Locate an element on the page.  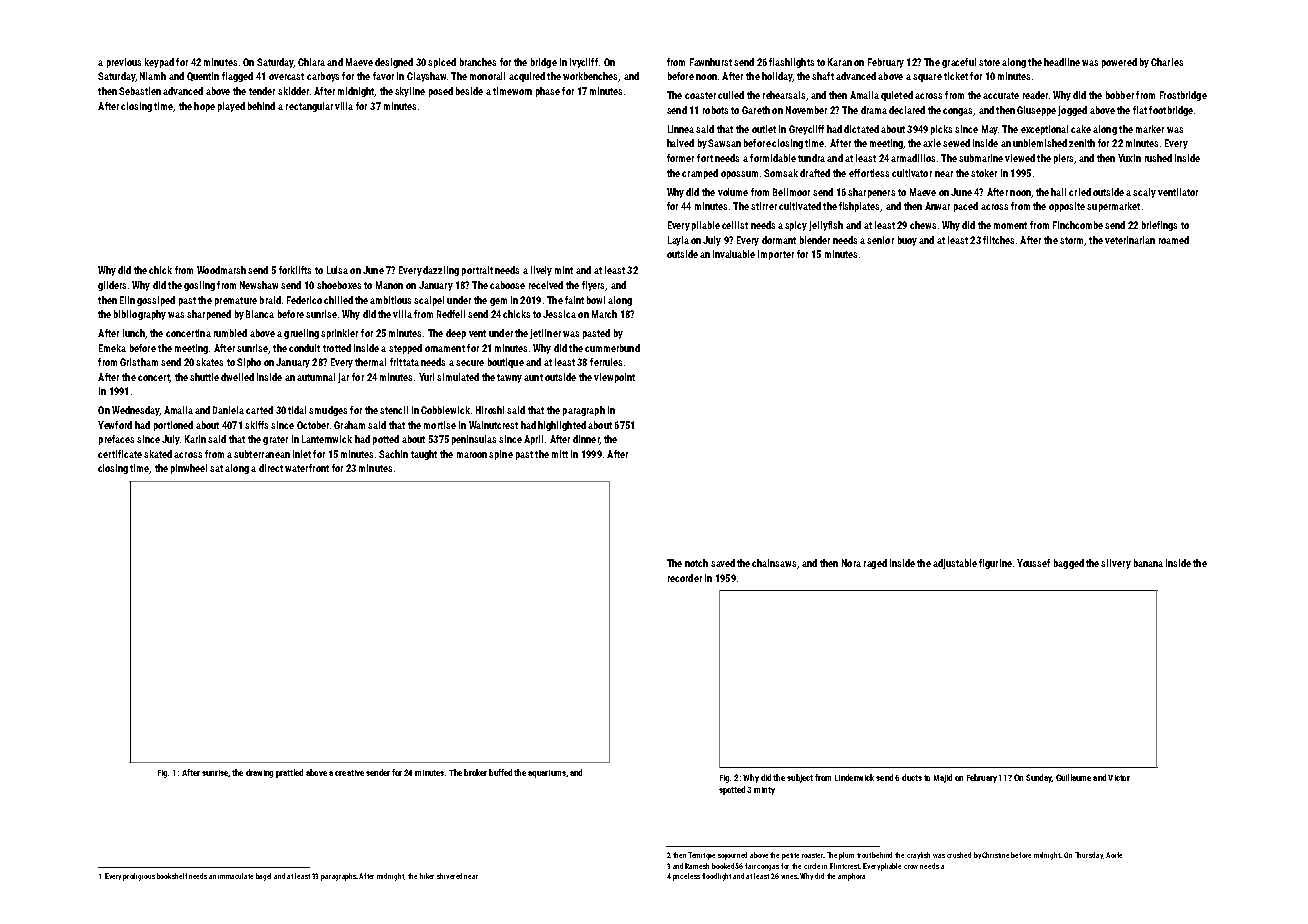
banana is located at coordinates (1148, 563).
